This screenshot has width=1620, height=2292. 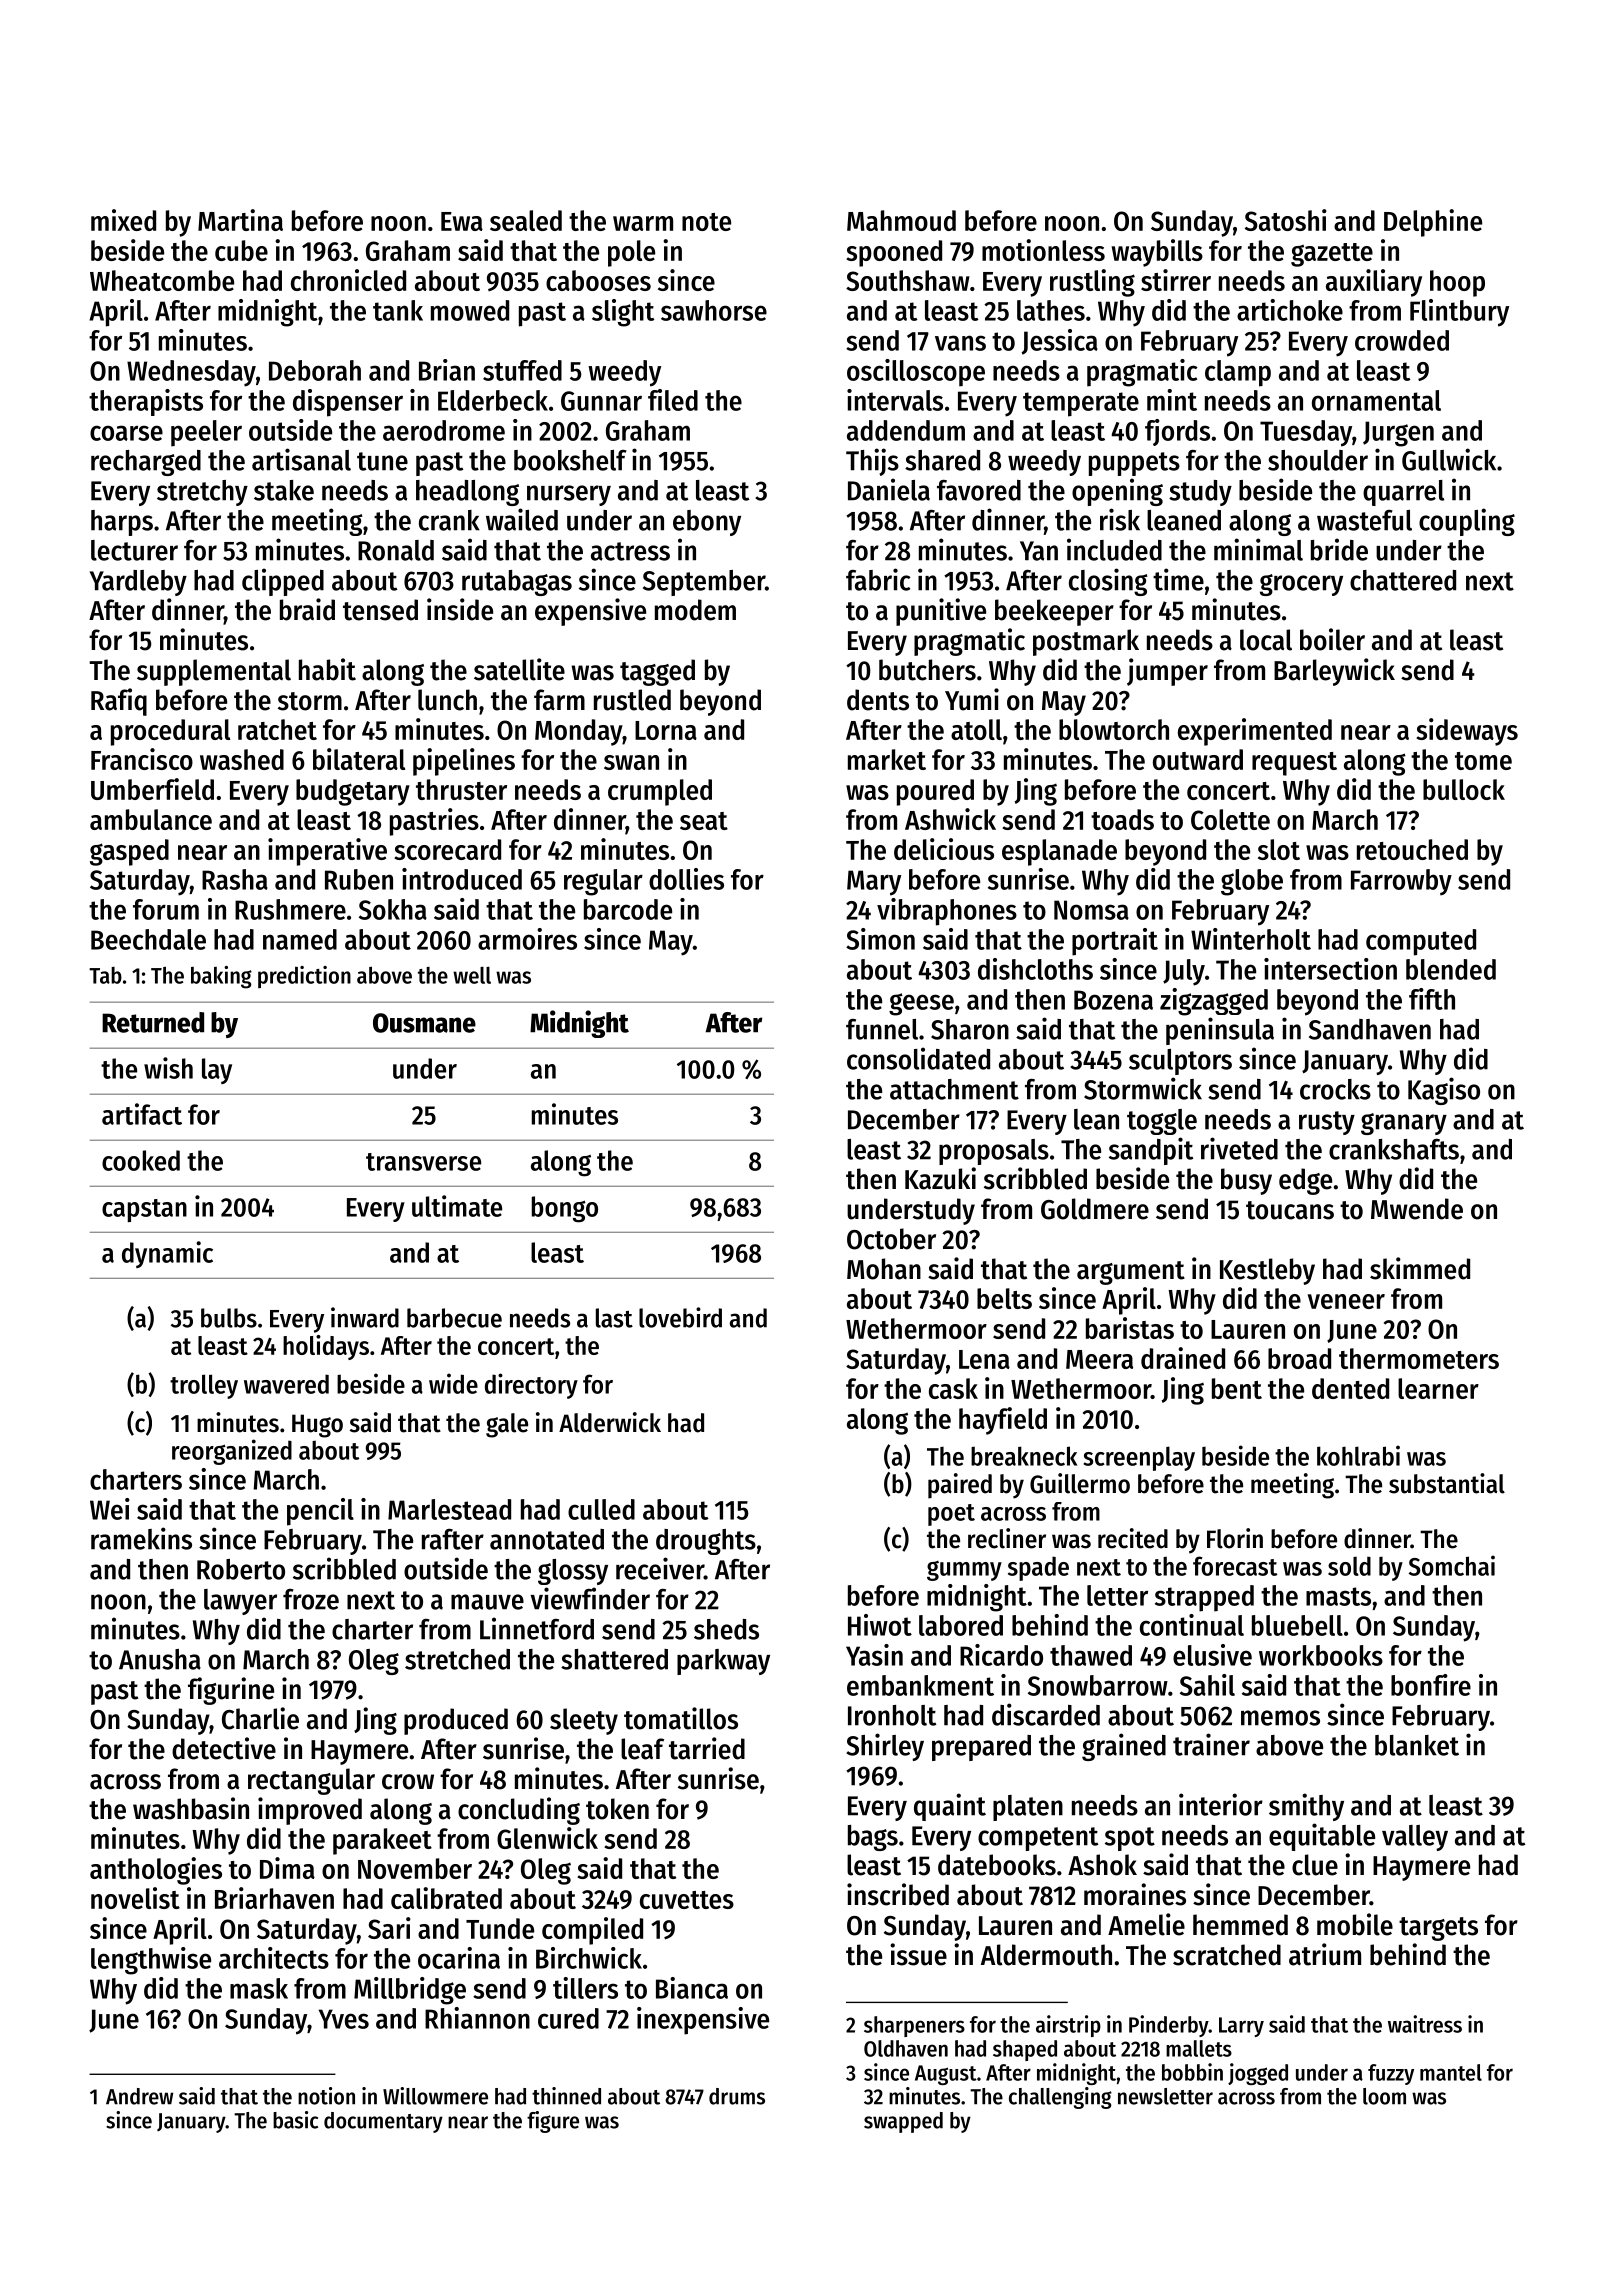 What do you see at coordinates (123, 220) in the screenshot?
I see `mixed` at bounding box center [123, 220].
